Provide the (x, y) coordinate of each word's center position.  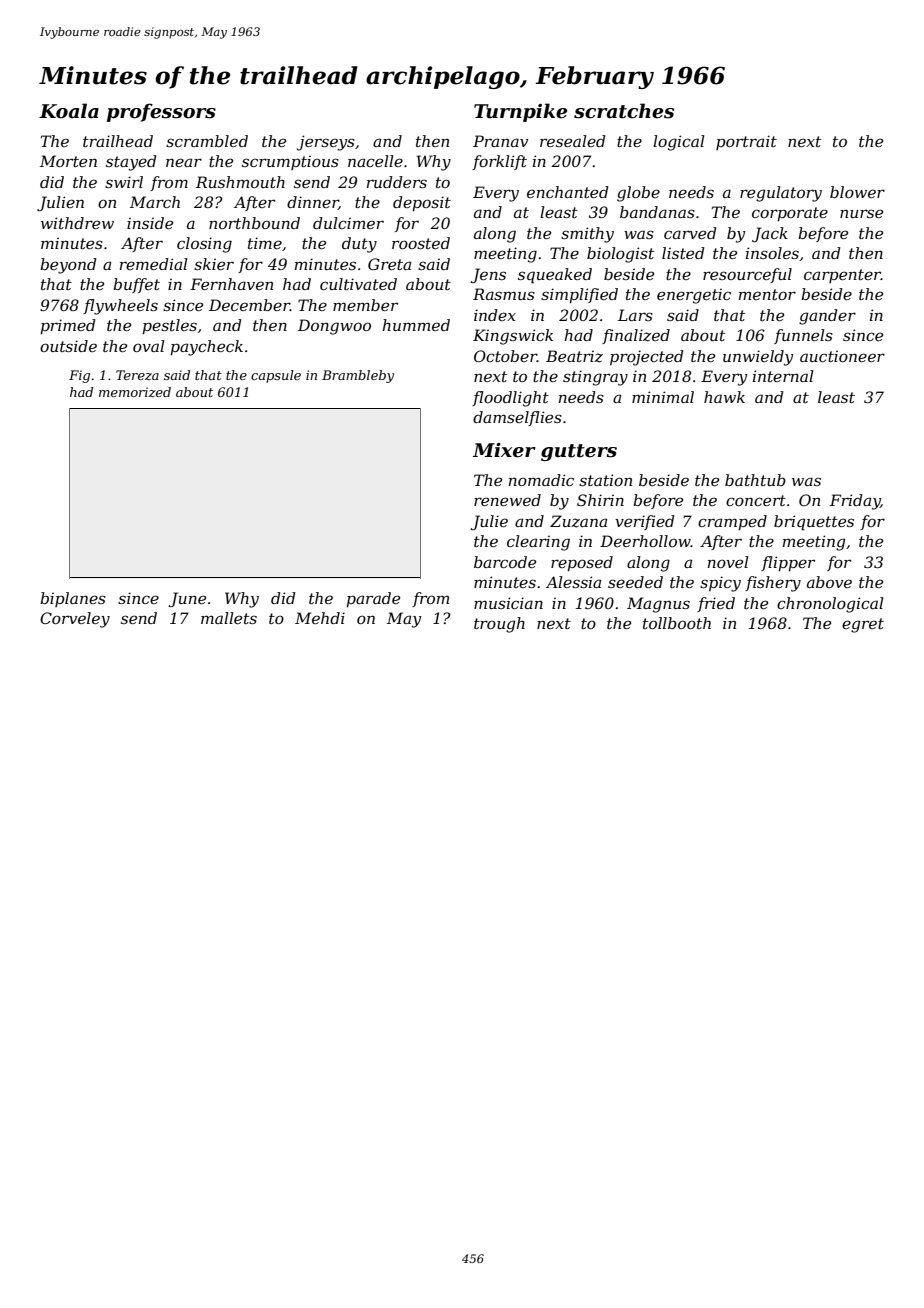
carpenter (842, 276)
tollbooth (677, 623)
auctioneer (842, 356)
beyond (68, 266)
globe (638, 194)
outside (68, 346)
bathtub (755, 480)
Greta (389, 264)
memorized (135, 392)
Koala (69, 111)
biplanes (73, 599)
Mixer (504, 450)
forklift (499, 162)
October (505, 356)
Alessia (573, 582)
